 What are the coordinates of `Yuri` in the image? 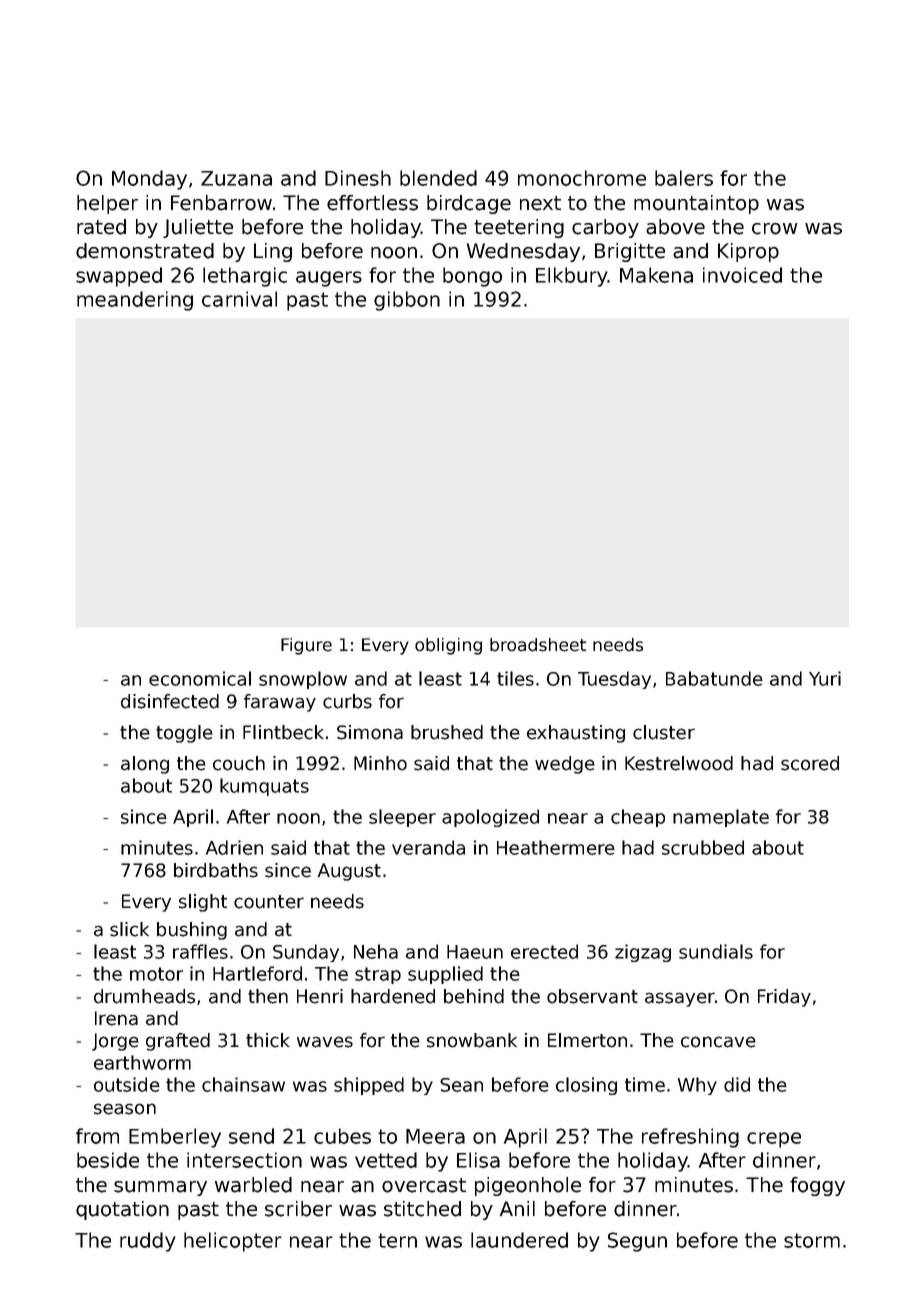 It's located at (825, 678).
